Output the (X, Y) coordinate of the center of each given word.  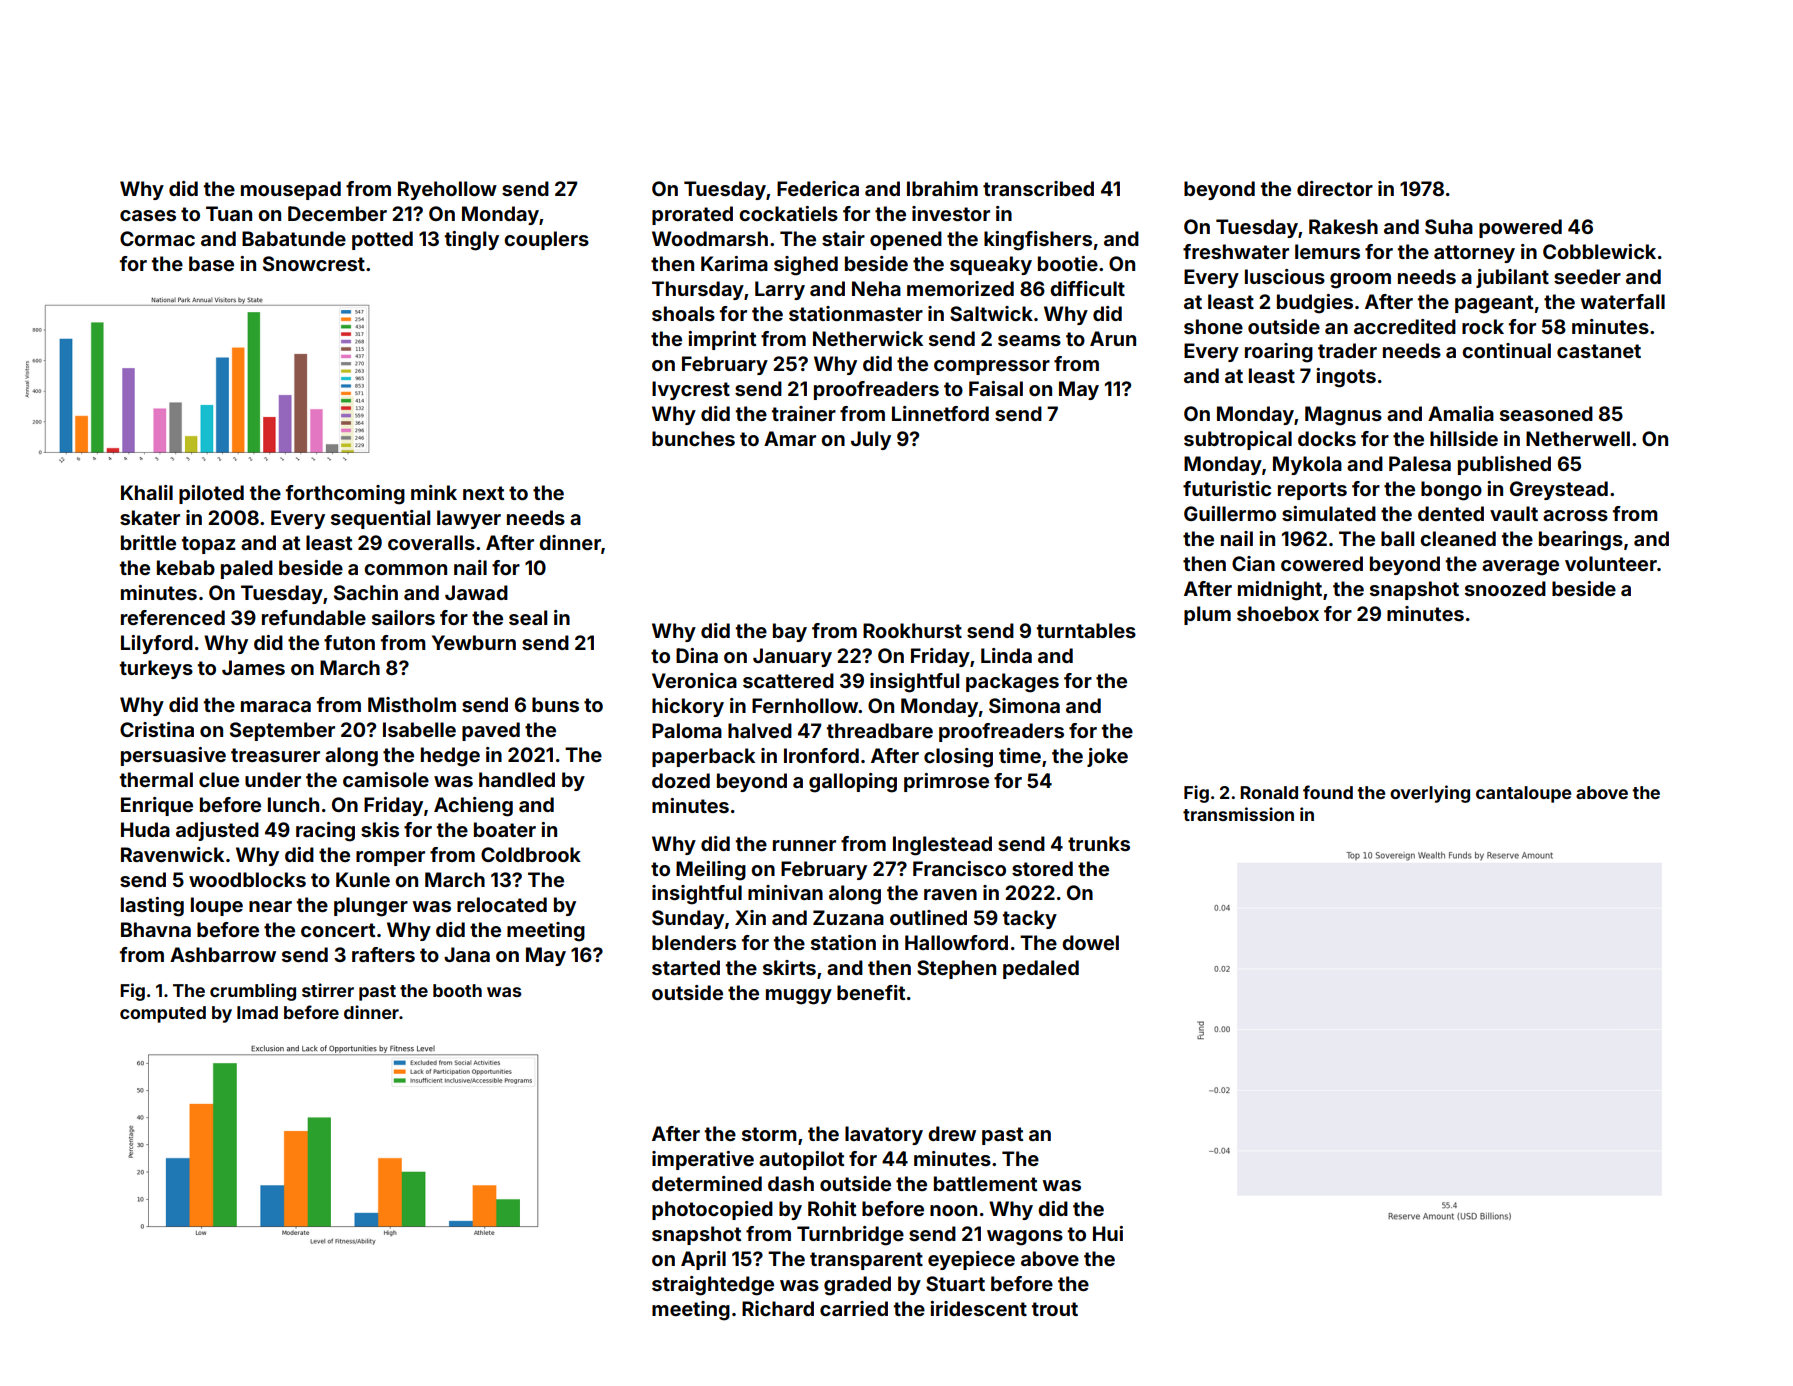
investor (951, 213)
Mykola (1307, 465)
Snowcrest (314, 263)
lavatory (884, 1135)
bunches (693, 438)
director (1335, 188)
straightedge (713, 1286)
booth (457, 990)
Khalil (147, 492)
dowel (1090, 942)
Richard (778, 1308)
